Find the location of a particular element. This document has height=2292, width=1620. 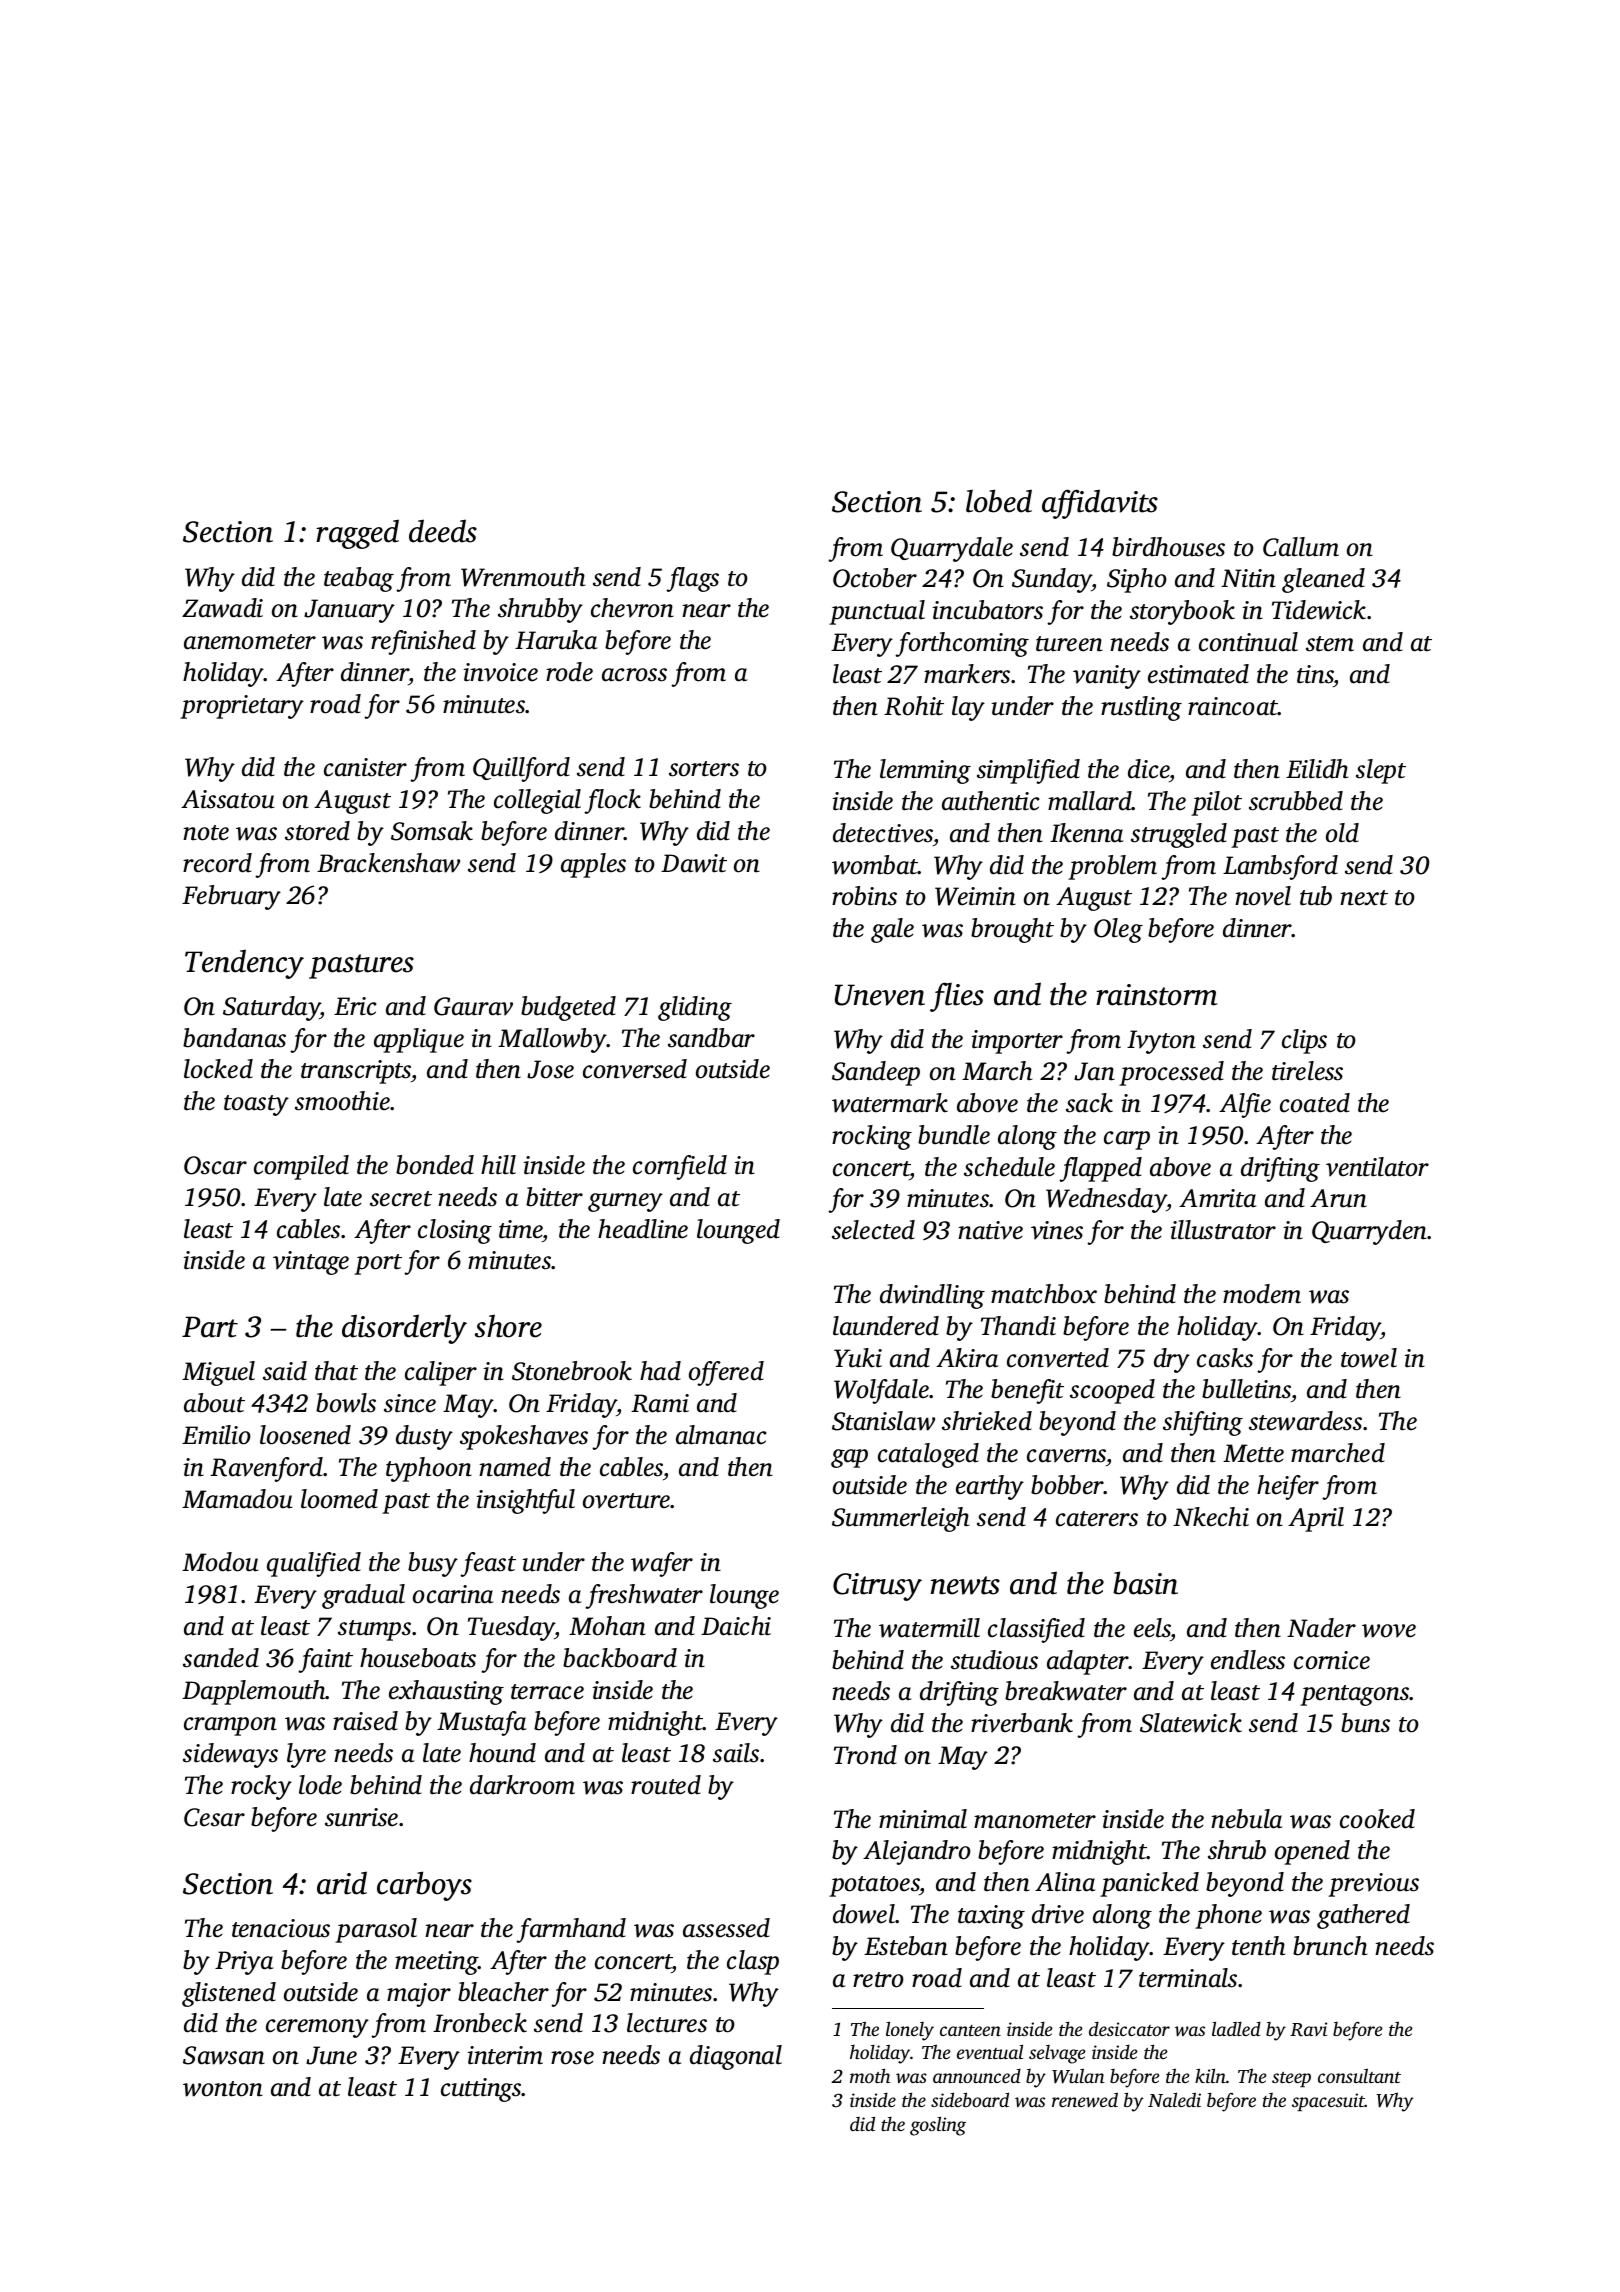

pentagons is located at coordinates (1355, 1695).
